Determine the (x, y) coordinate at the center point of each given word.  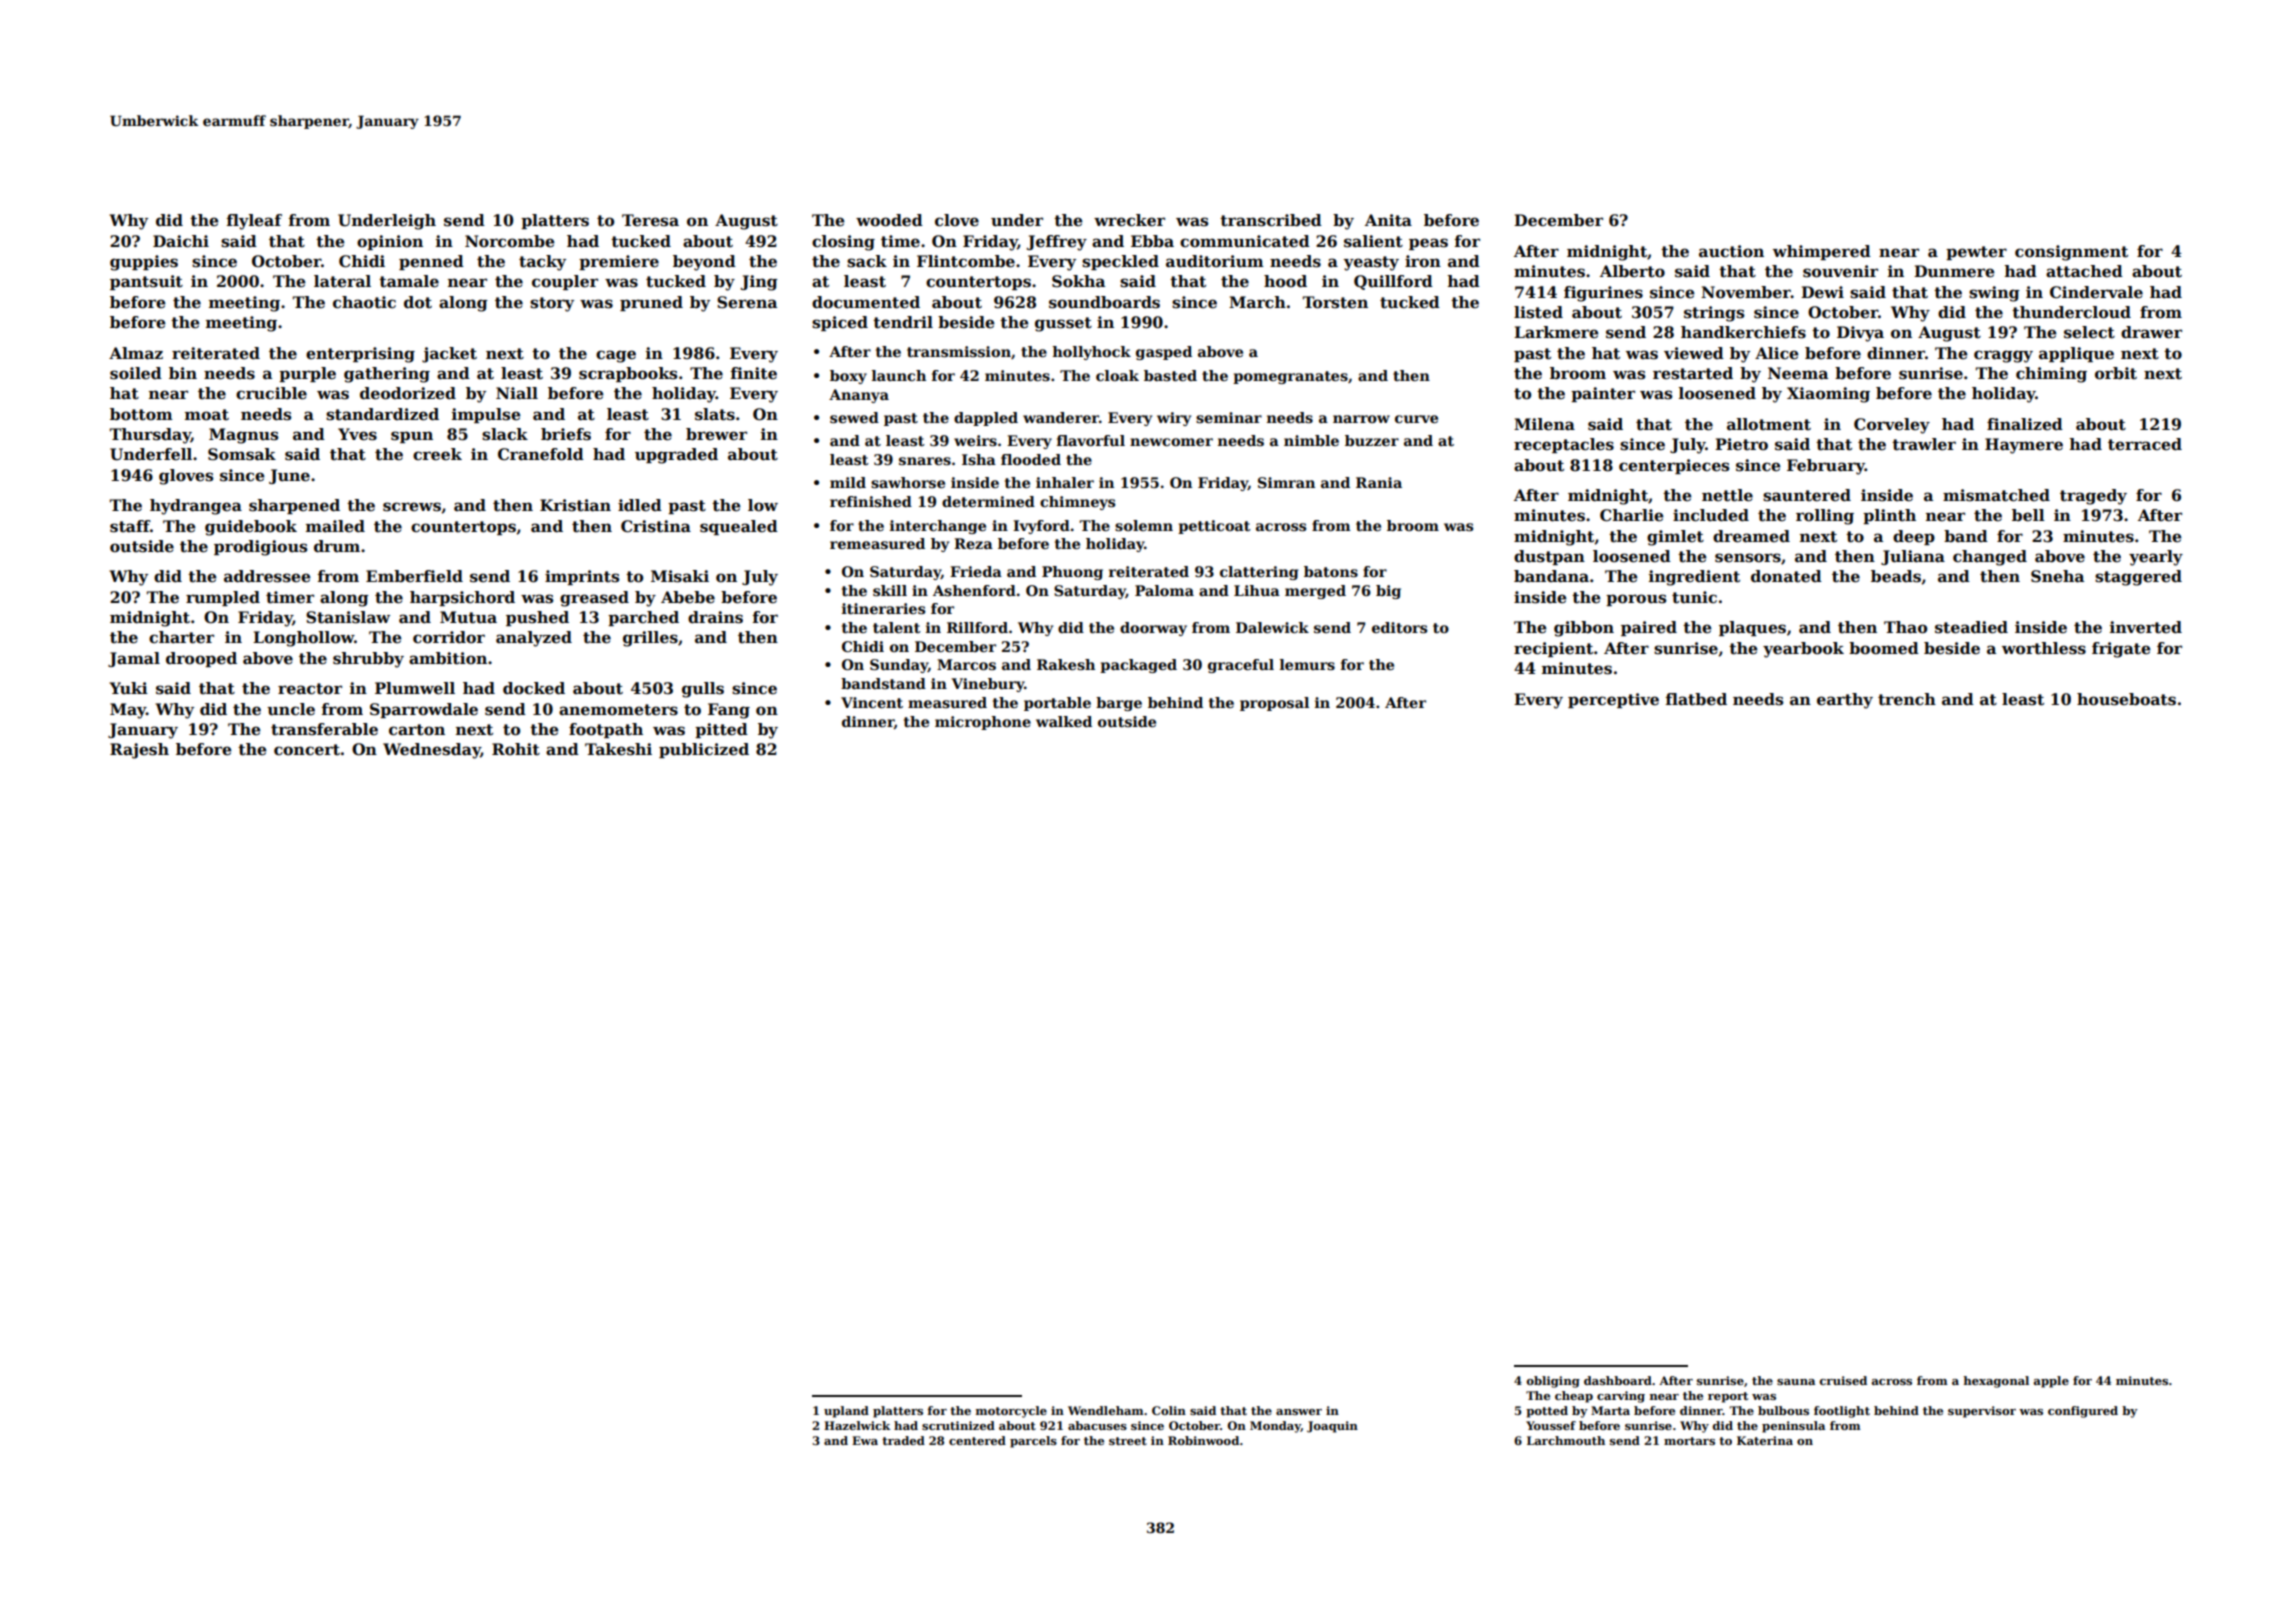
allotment (1769, 424)
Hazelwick (857, 1425)
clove (957, 220)
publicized (704, 750)
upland (846, 1412)
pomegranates (1290, 377)
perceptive (1613, 700)
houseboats (2126, 699)
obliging (1553, 1382)
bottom (141, 414)
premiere (619, 262)
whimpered (1822, 252)
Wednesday (432, 751)
